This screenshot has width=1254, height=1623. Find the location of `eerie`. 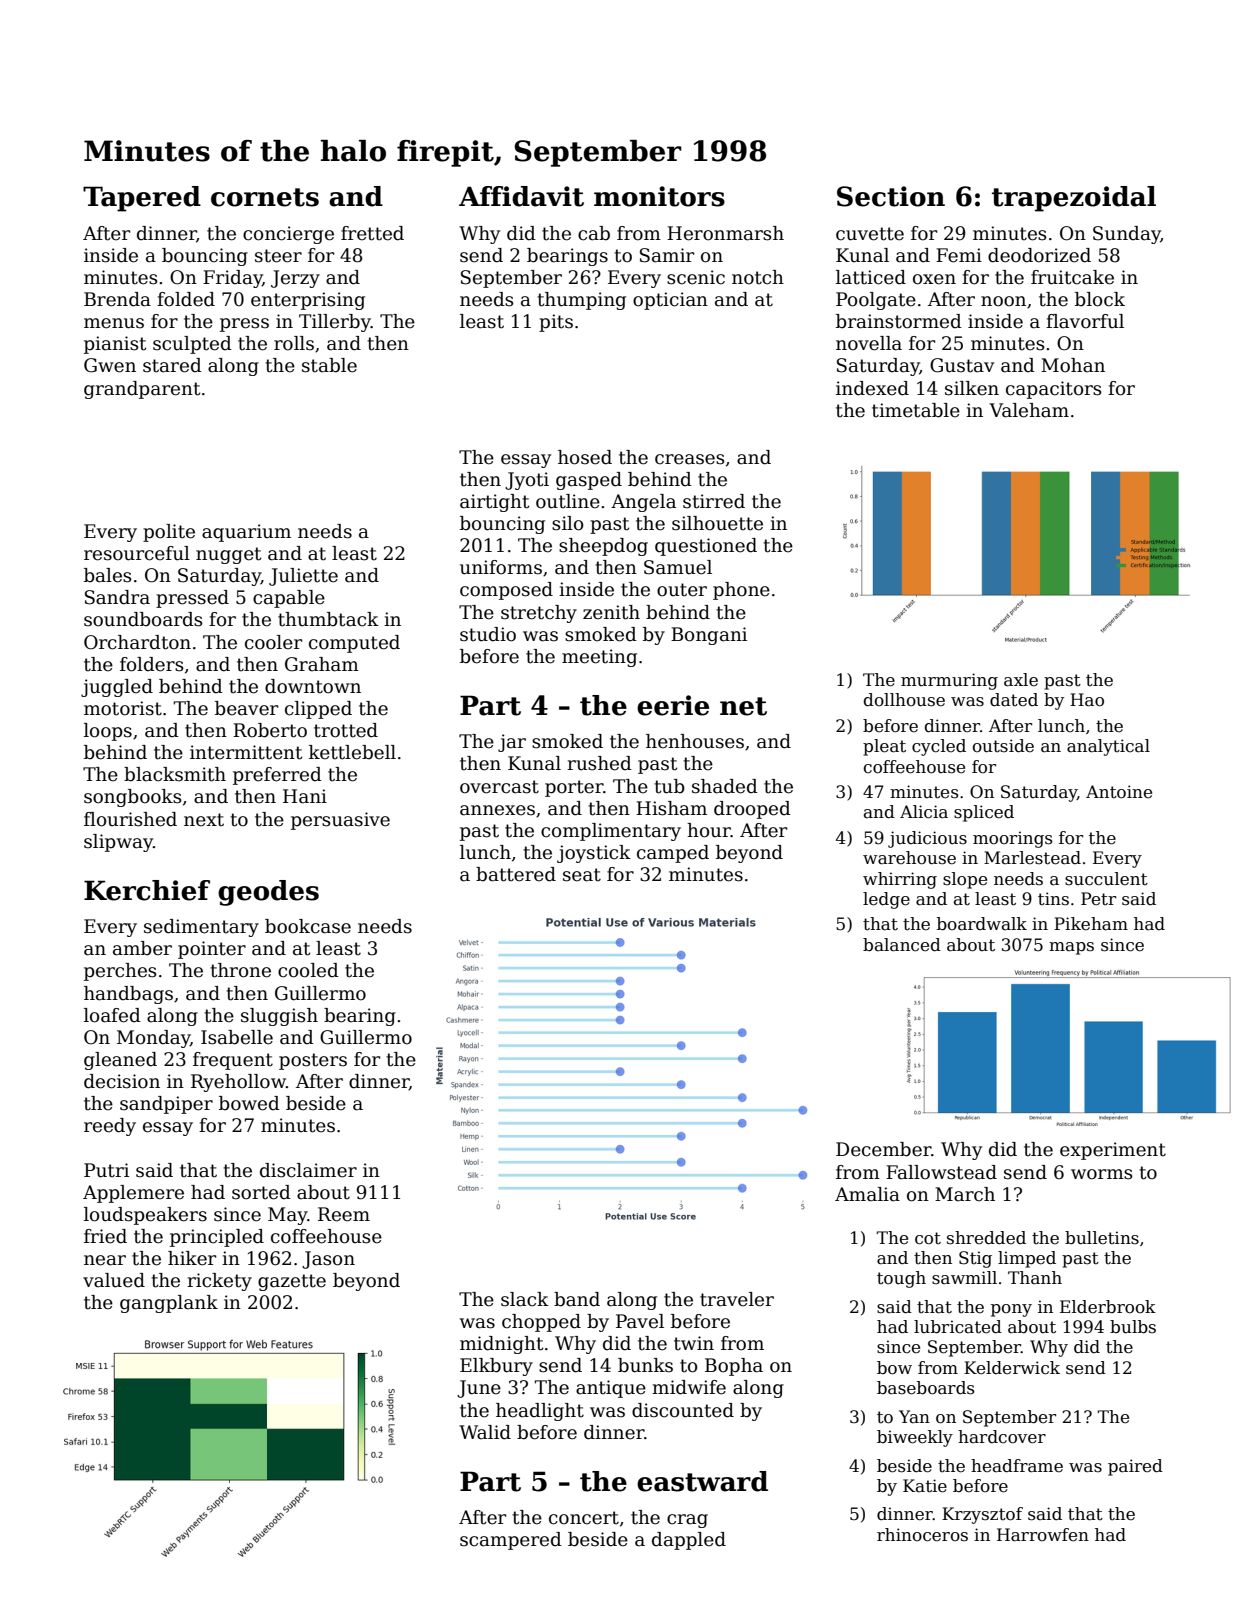

eerie is located at coordinates (673, 705).
